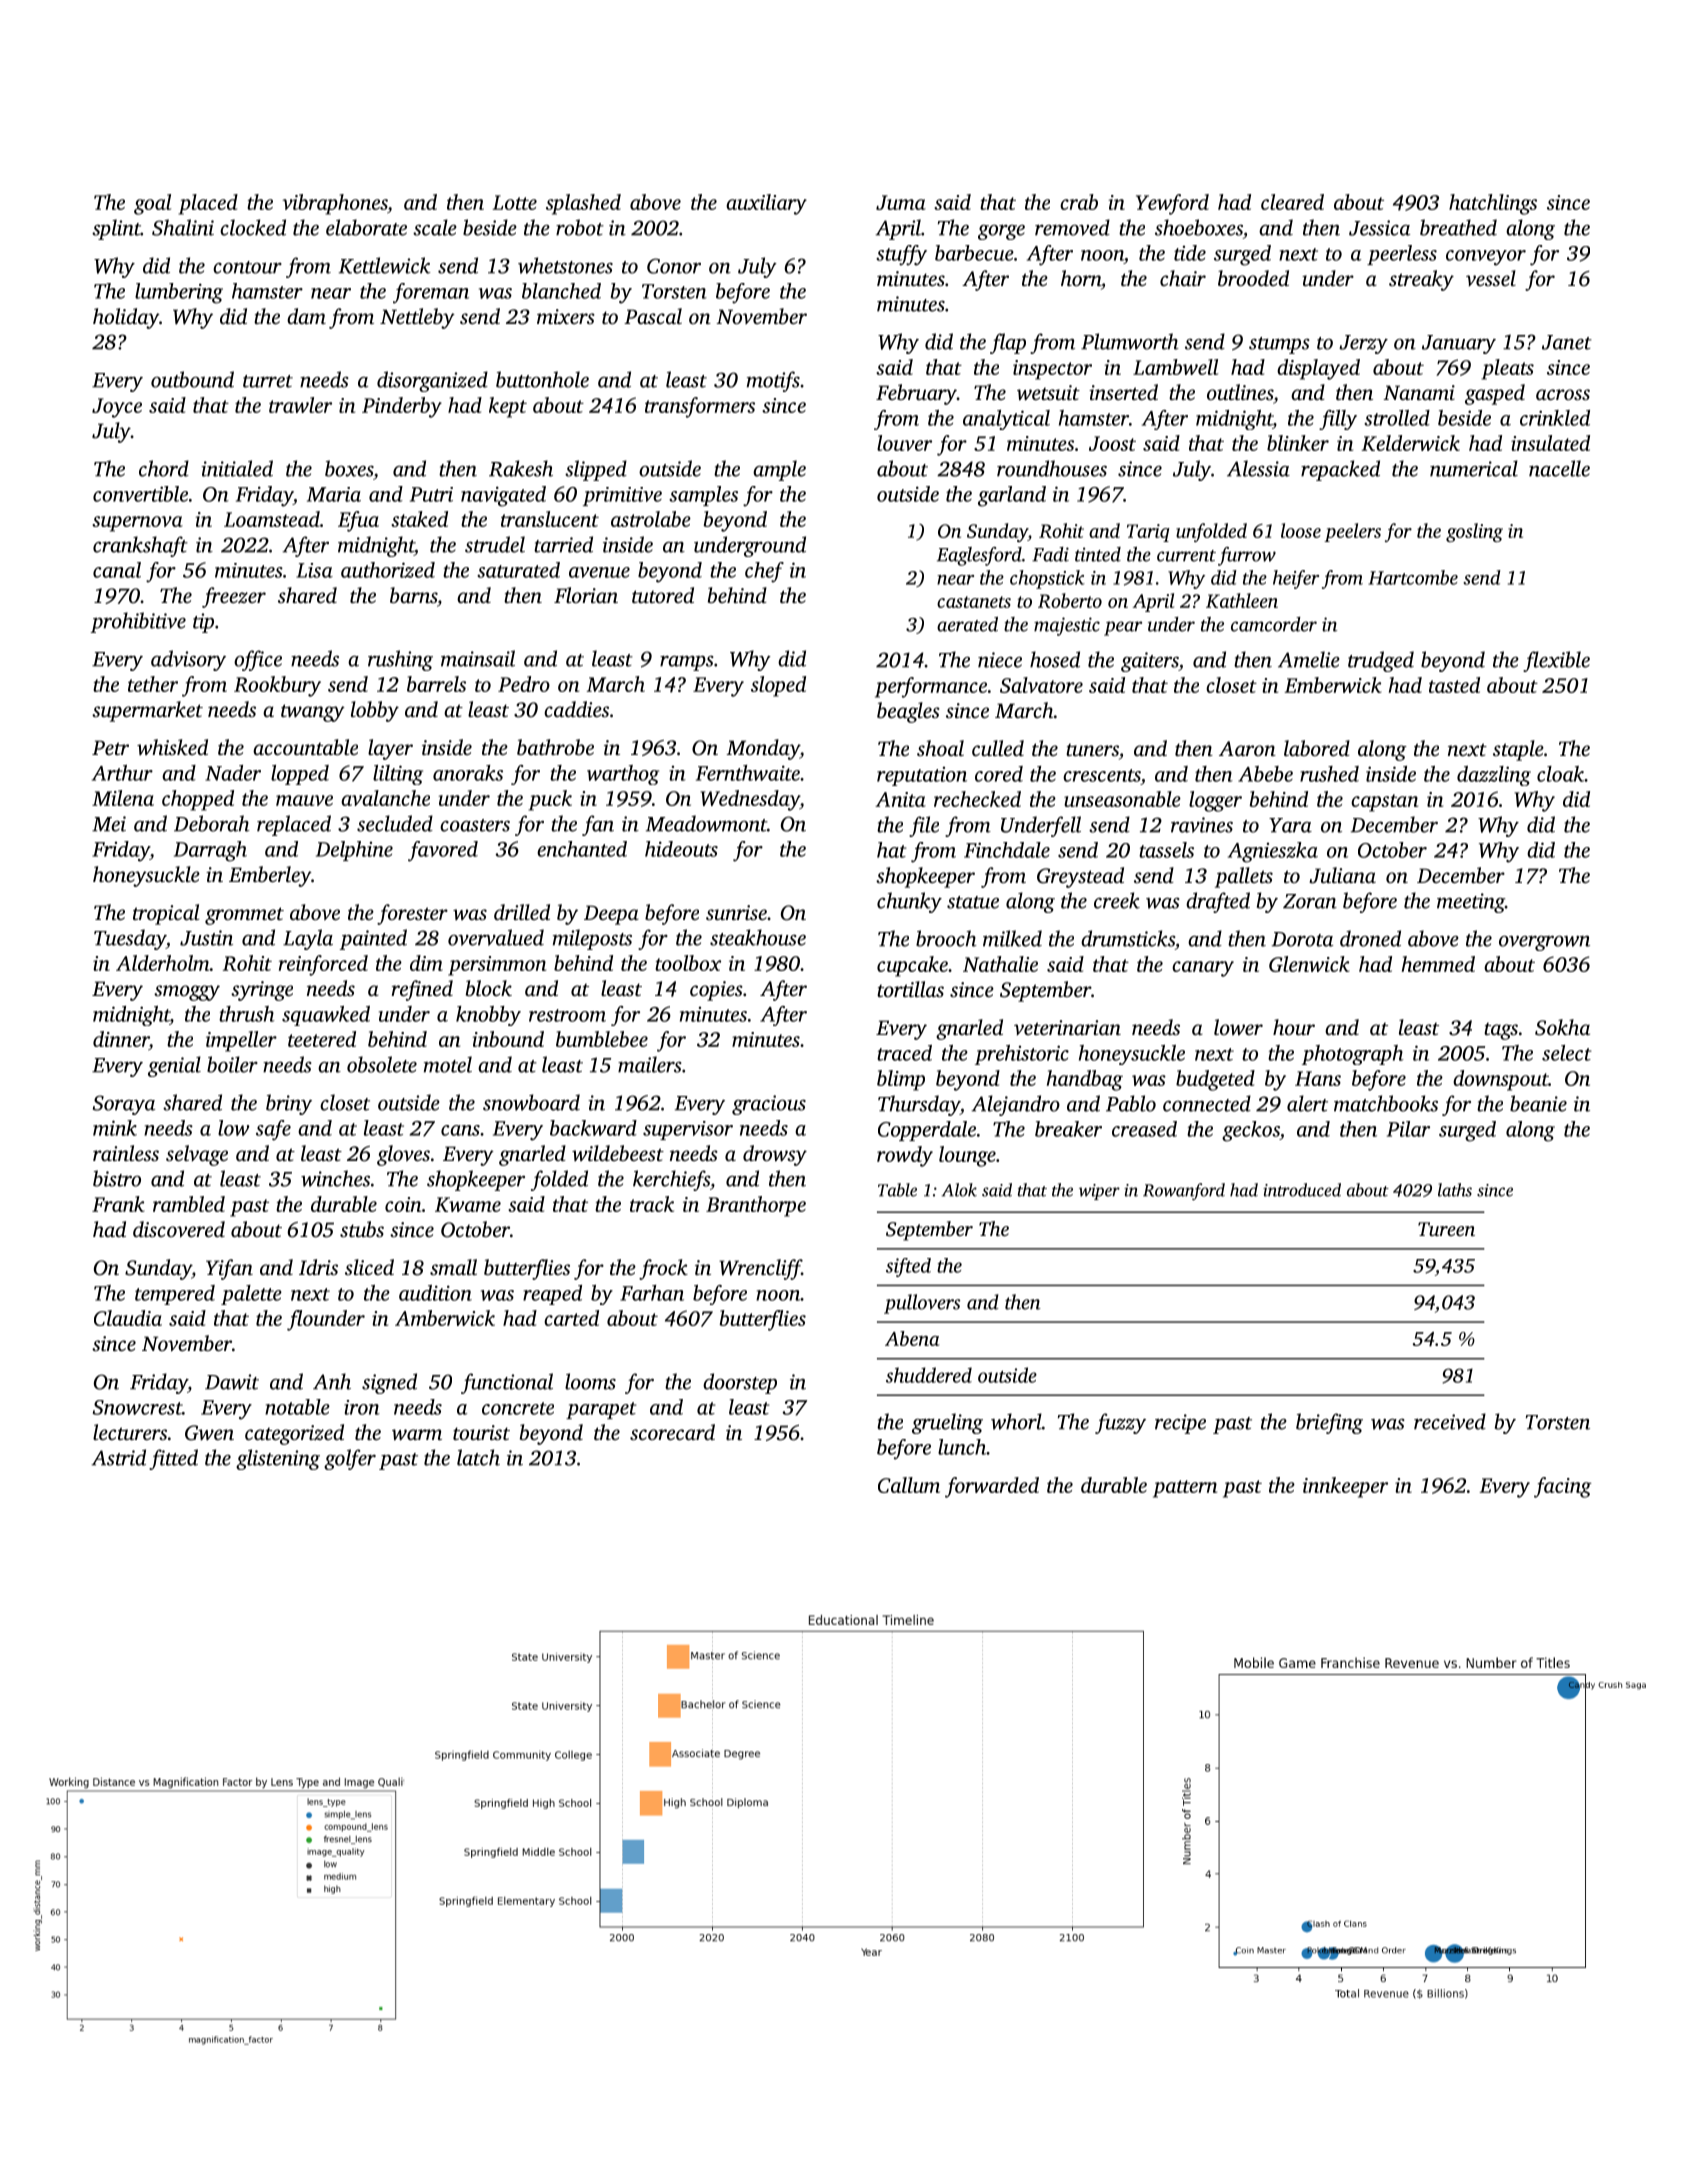  What do you see at coordinates (335, 204) in the screenshot?
I see `vibraphones` at bounding box center [335, 204].
